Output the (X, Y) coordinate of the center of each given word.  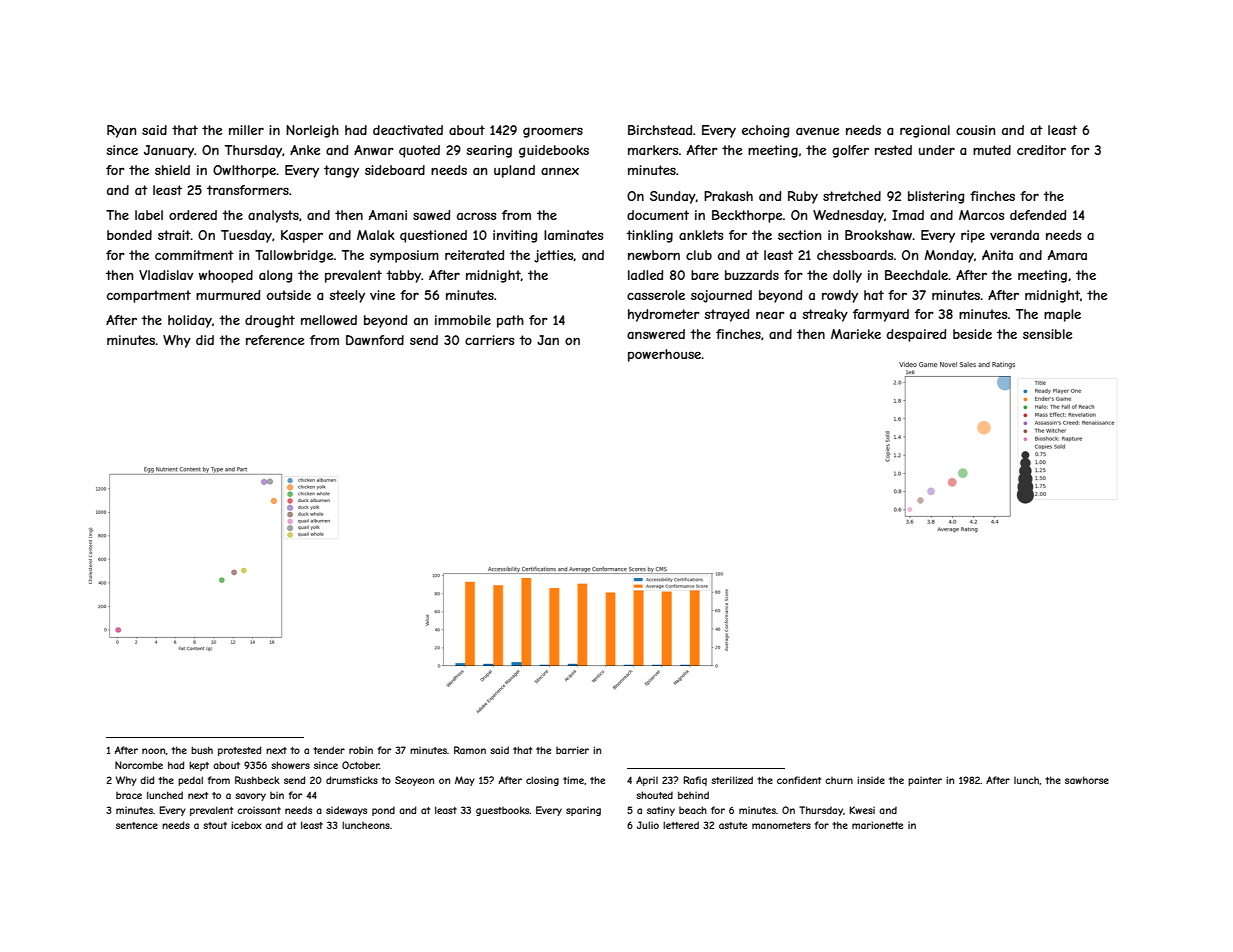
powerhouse (664, 355)
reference (275, 340)
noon (153, 751)
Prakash (728, 196)
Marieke (856, 334)
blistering (936, 197)
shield (172, 170)
